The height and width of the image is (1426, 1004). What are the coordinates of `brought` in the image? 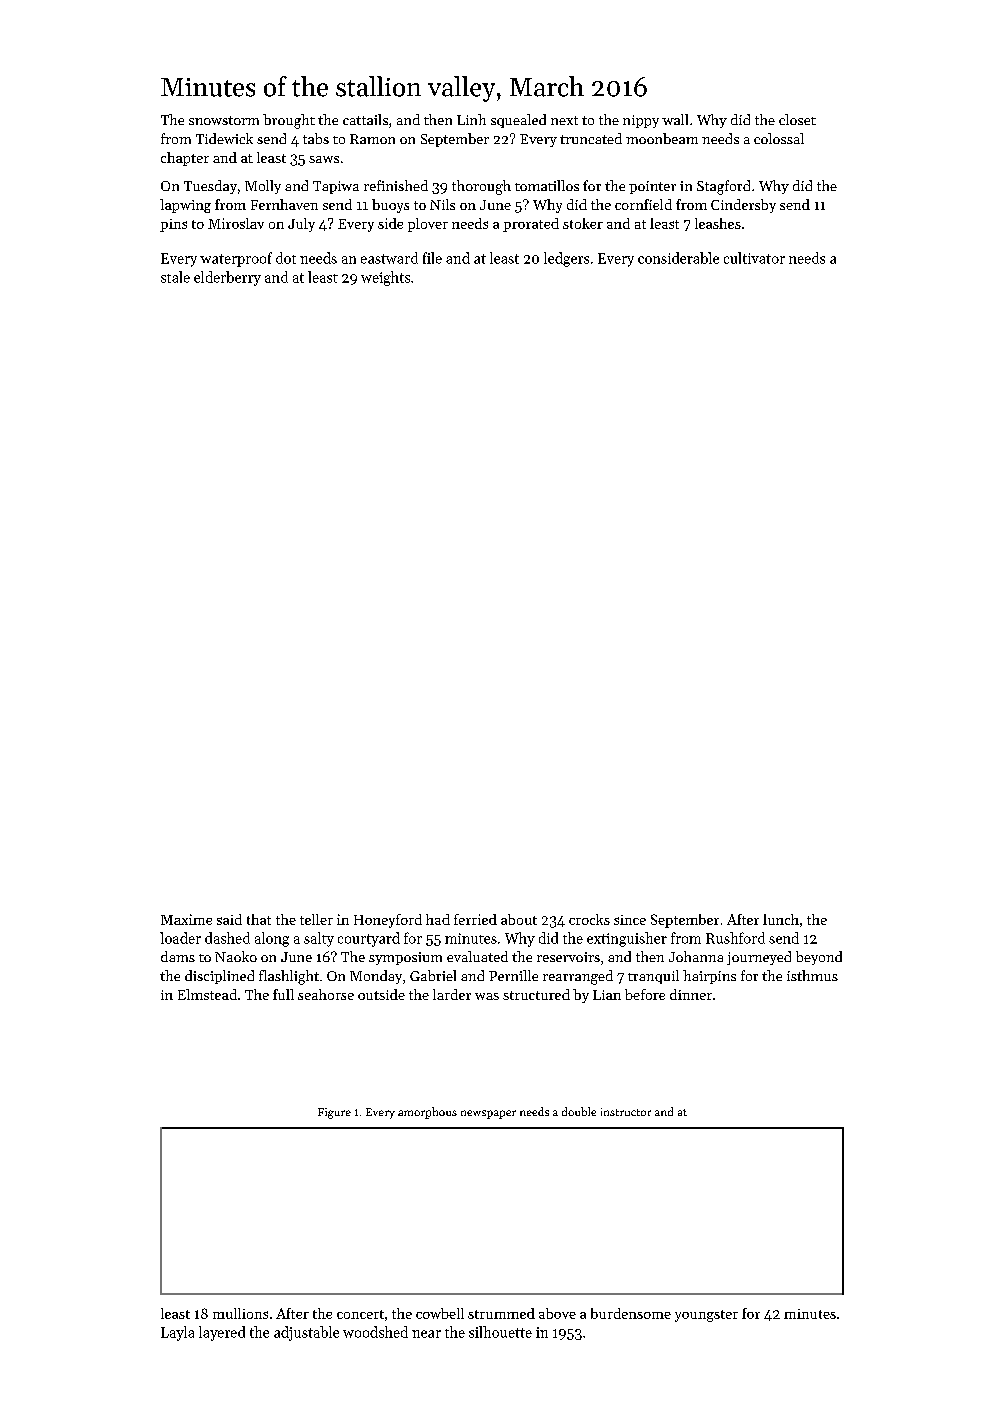 It's located at (289, 121).
